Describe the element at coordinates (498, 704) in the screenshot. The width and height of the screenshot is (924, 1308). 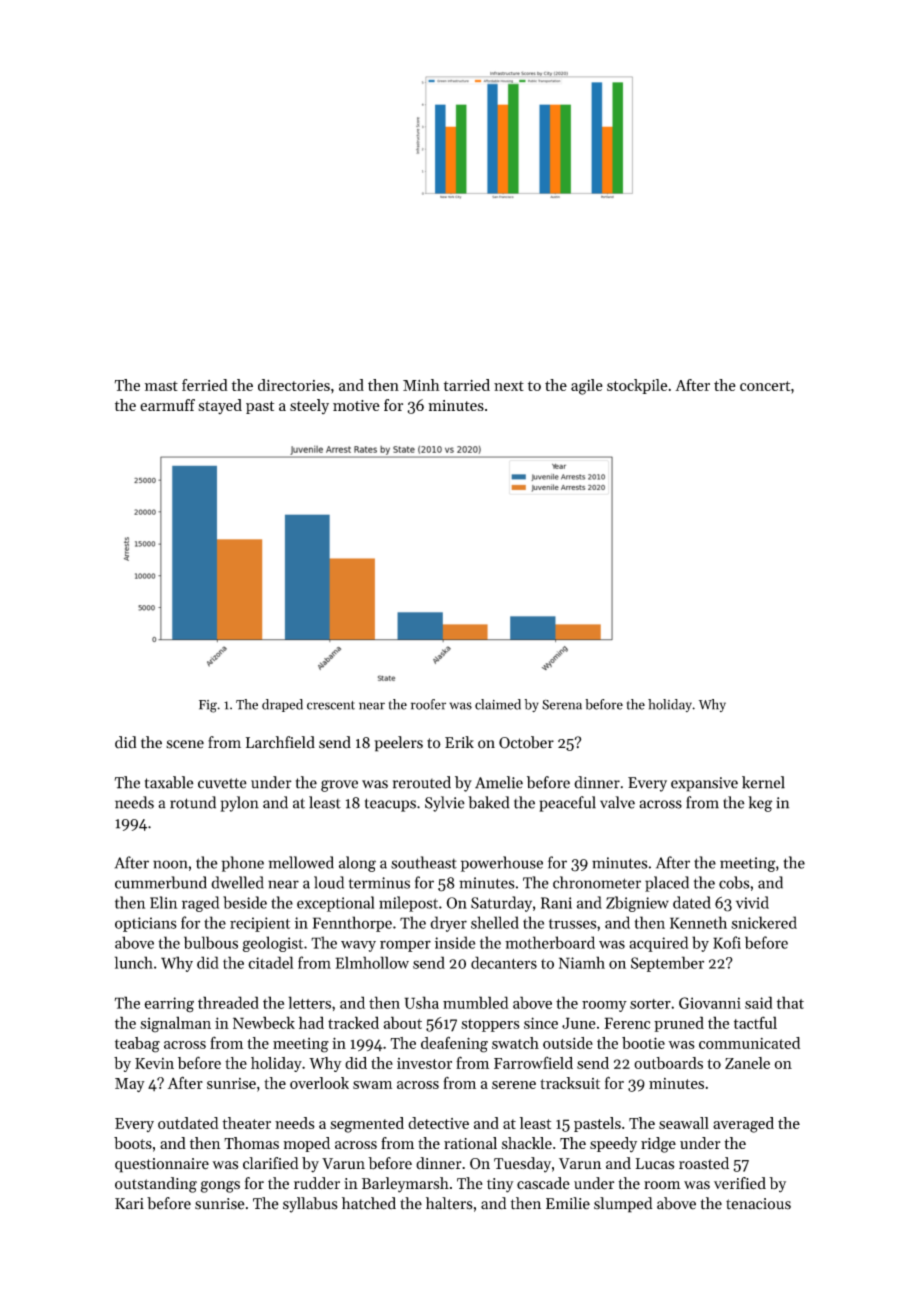
I see `claimed` at that location.
